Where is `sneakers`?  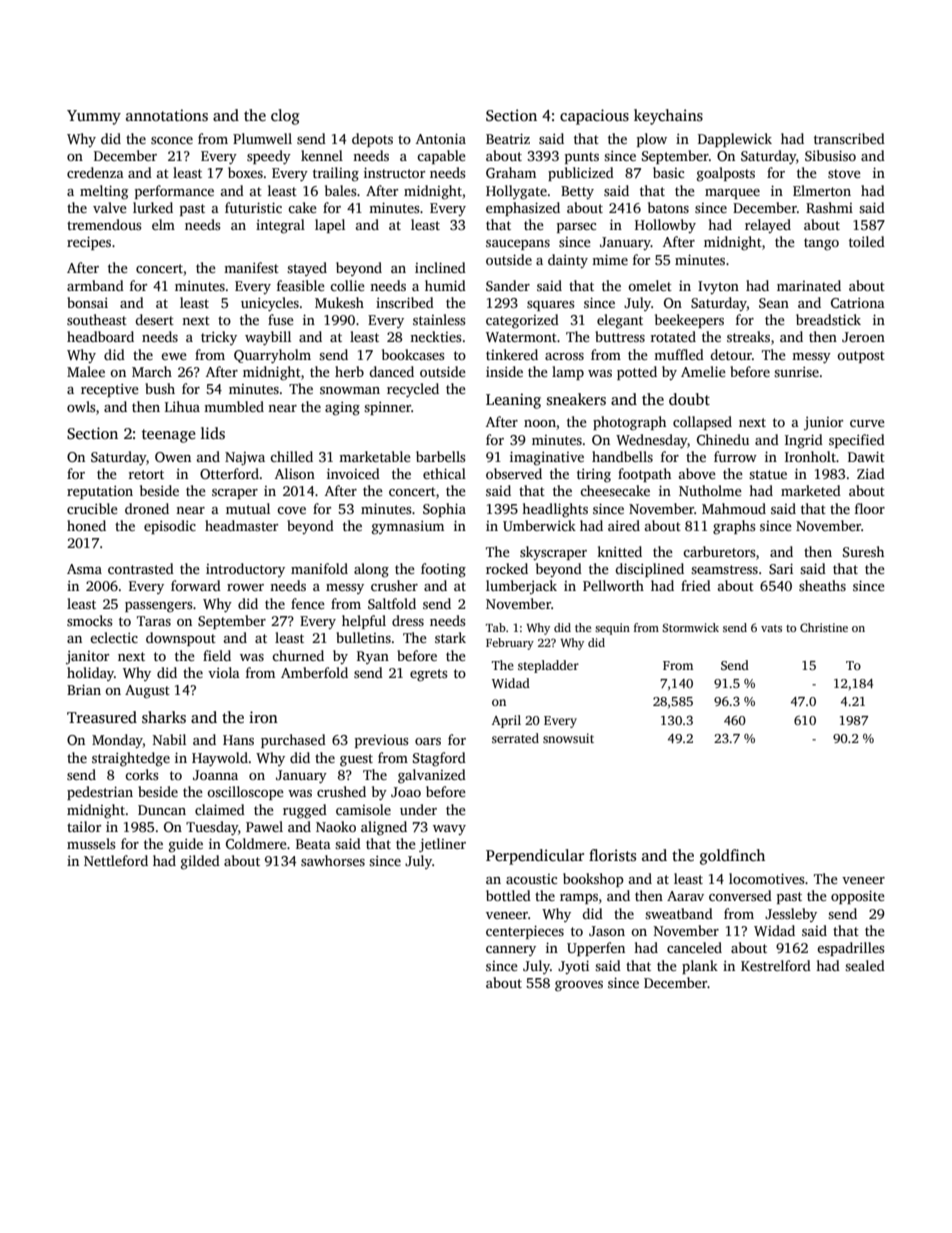
sneakers is located at coordinates (576, 399).
